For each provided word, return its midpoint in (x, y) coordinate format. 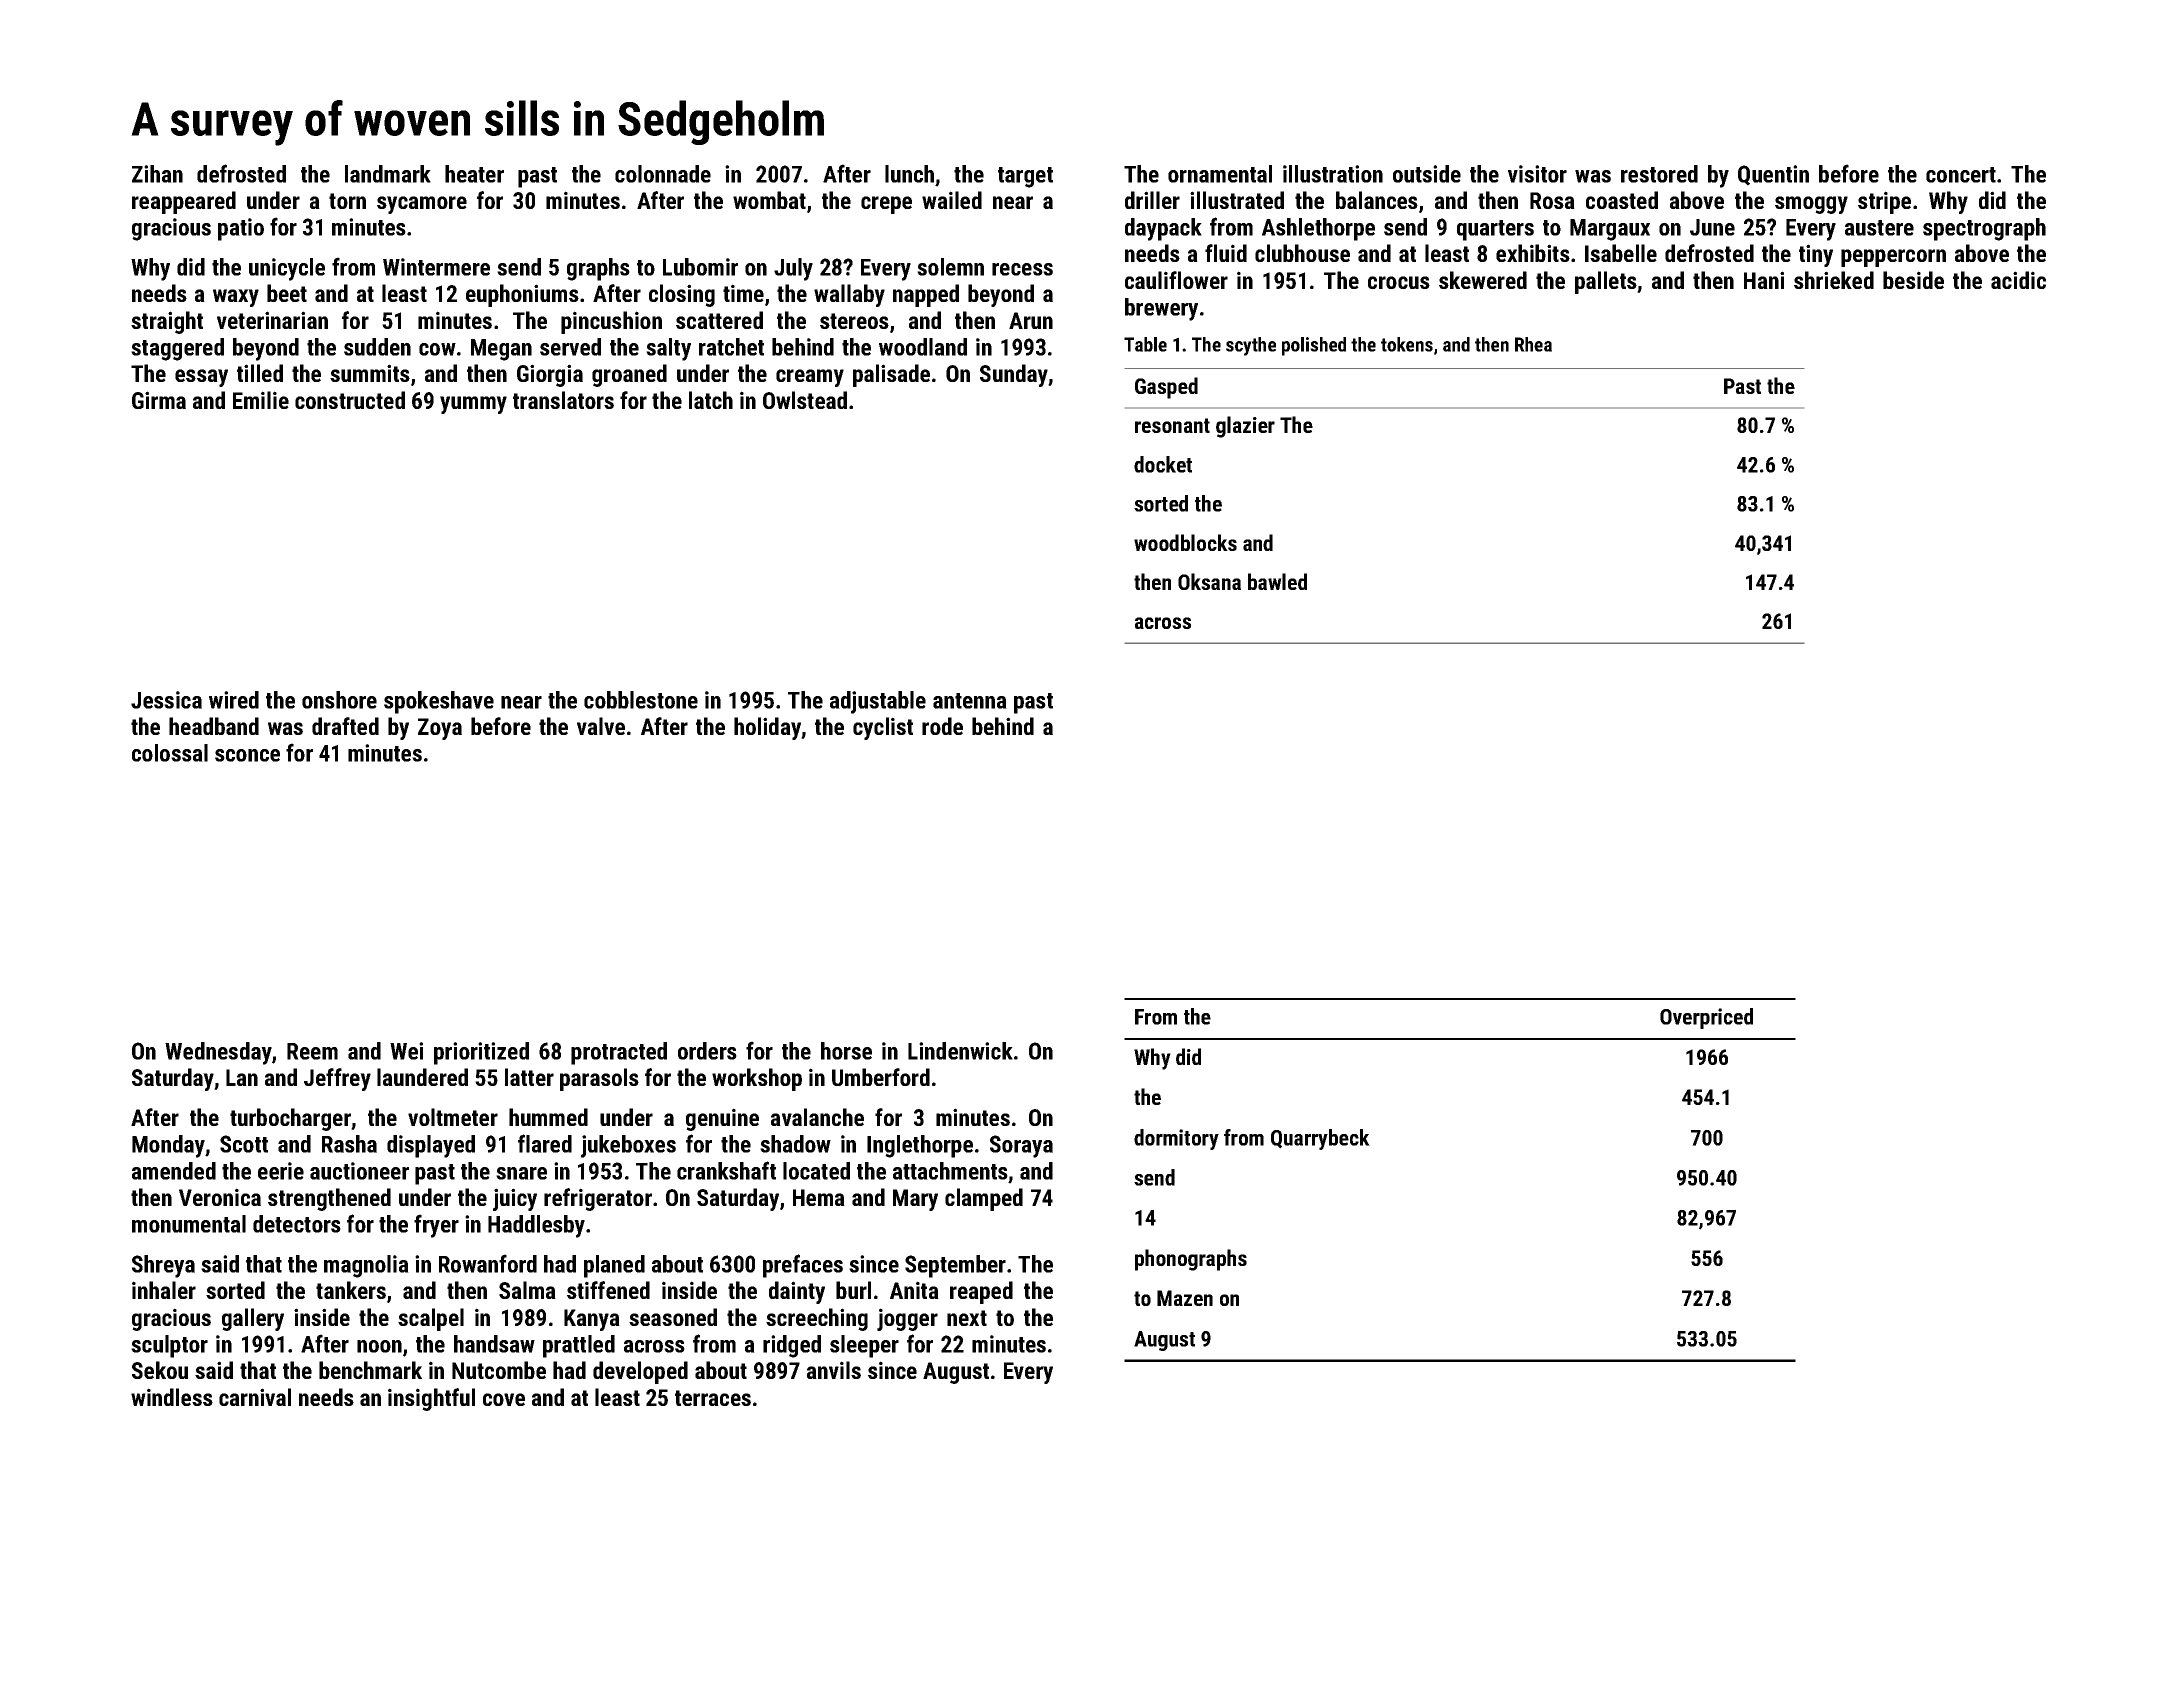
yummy (473, 405)
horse (846, 1051)
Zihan (157, 174)
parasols (599, 1079)
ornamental (1220, 174)
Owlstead (805, 400)
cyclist (883, 728)
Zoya (440, 729)
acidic (2018, 280)
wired (234, 700)
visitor (1537, 174)
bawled (1277, 581)
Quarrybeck (1320, 1139)
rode (942, 726)
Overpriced (1706, 1018)
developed (640, 1372)
